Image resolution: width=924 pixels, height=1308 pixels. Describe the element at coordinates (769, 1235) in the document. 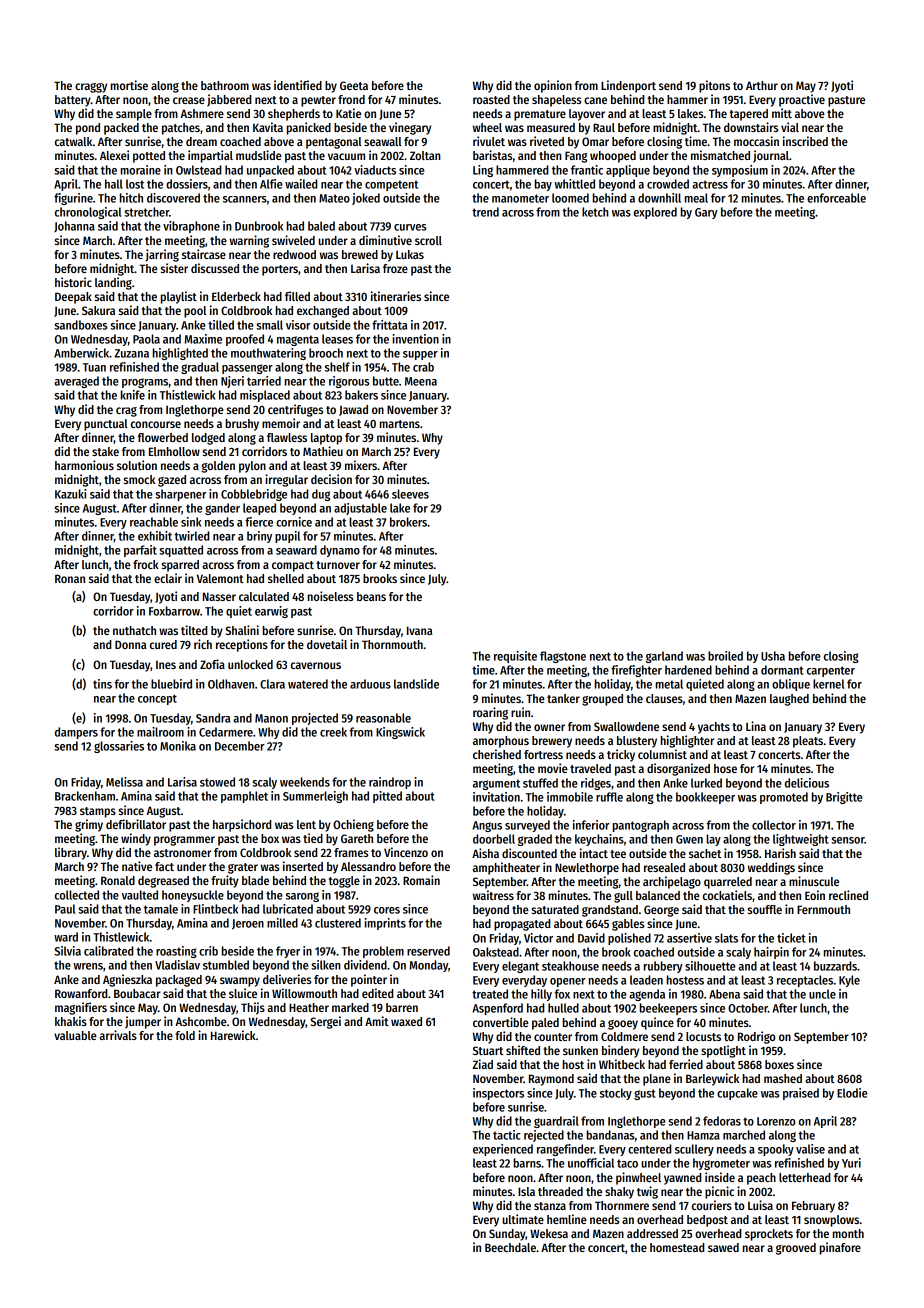

I see `sprockets` at that location.
